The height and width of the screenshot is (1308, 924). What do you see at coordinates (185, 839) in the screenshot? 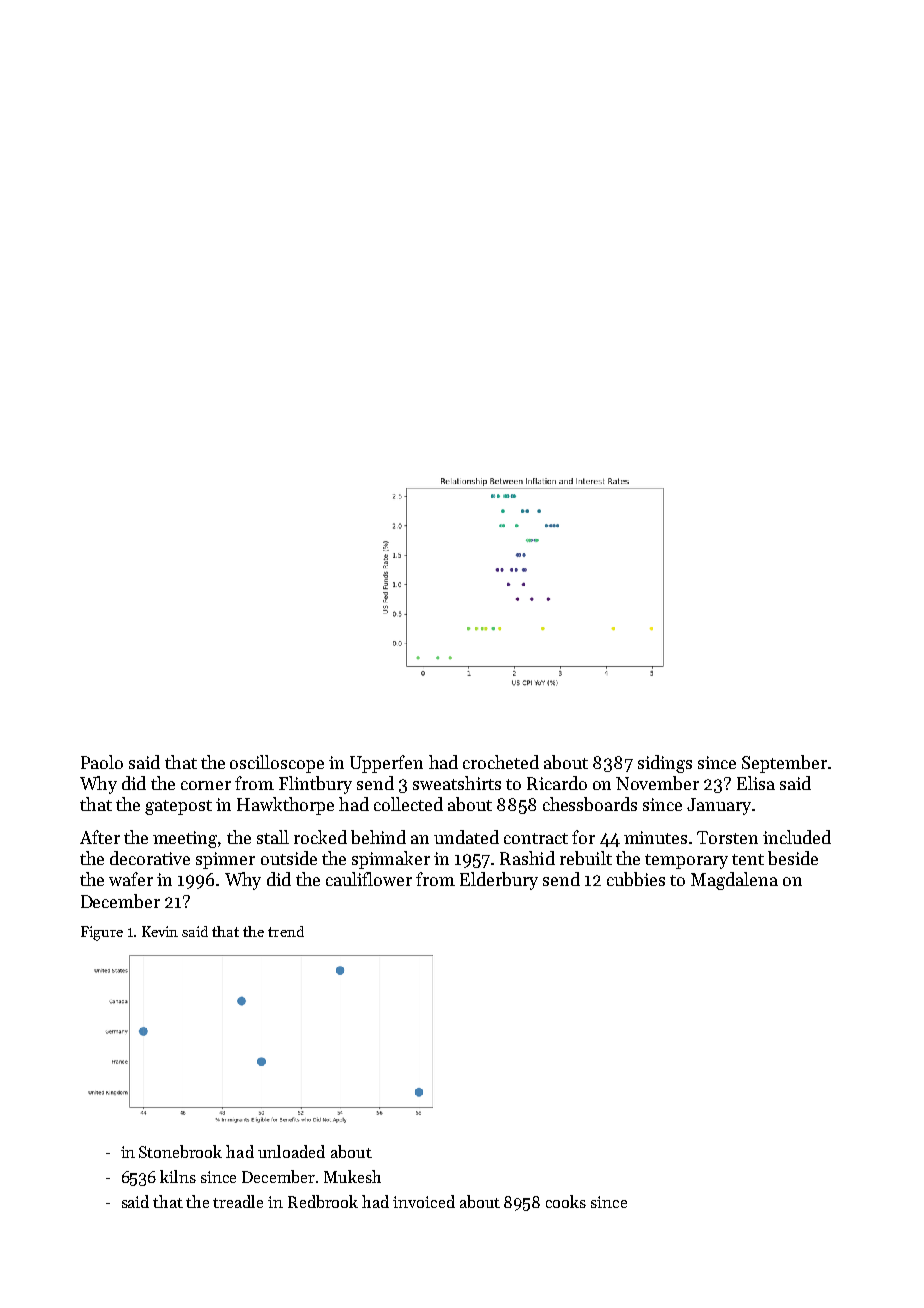
I see `meeting` at bounding box center [185, 839].
